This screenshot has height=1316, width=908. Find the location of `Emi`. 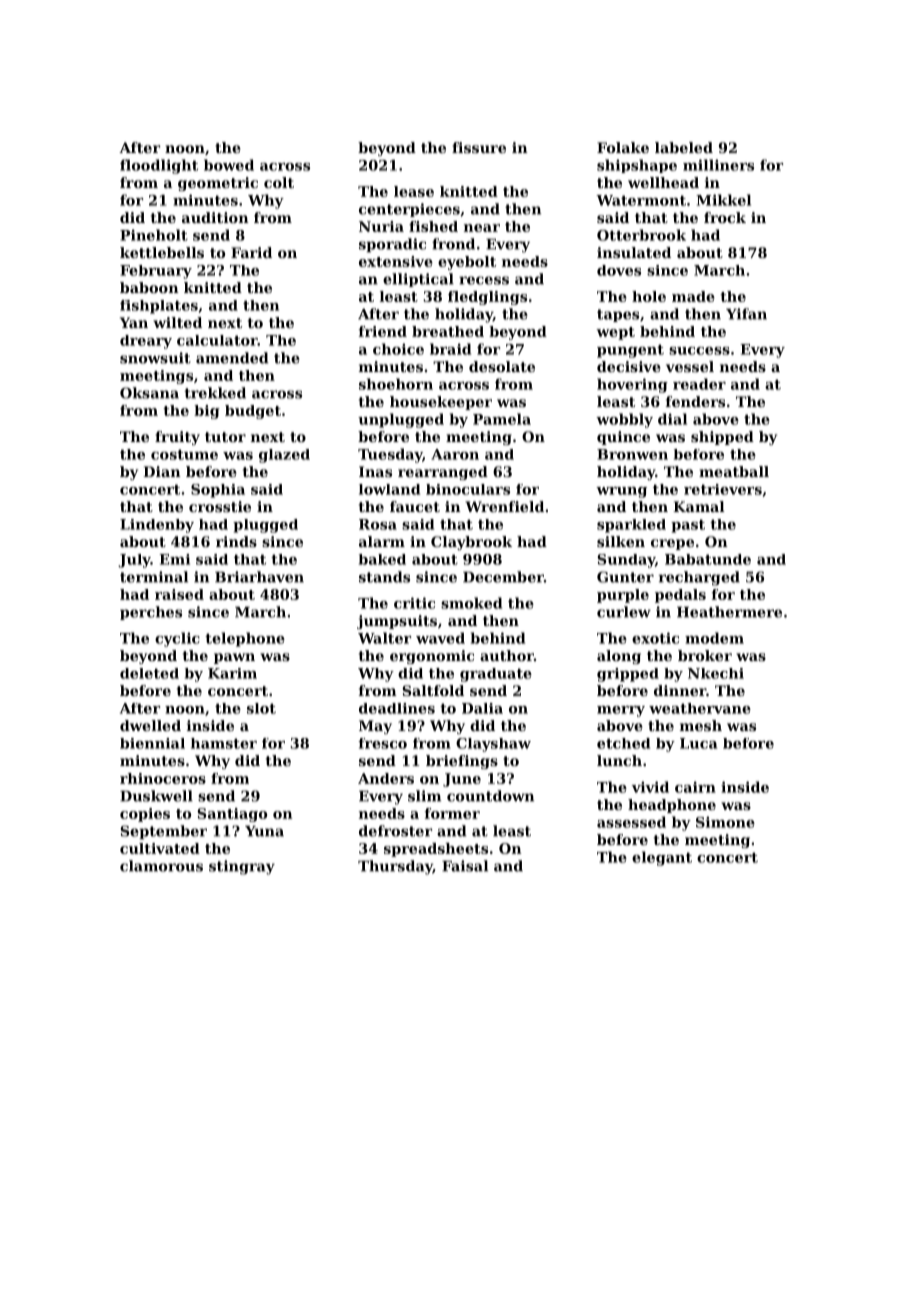

Emi is located at coordinates (174, 559).
